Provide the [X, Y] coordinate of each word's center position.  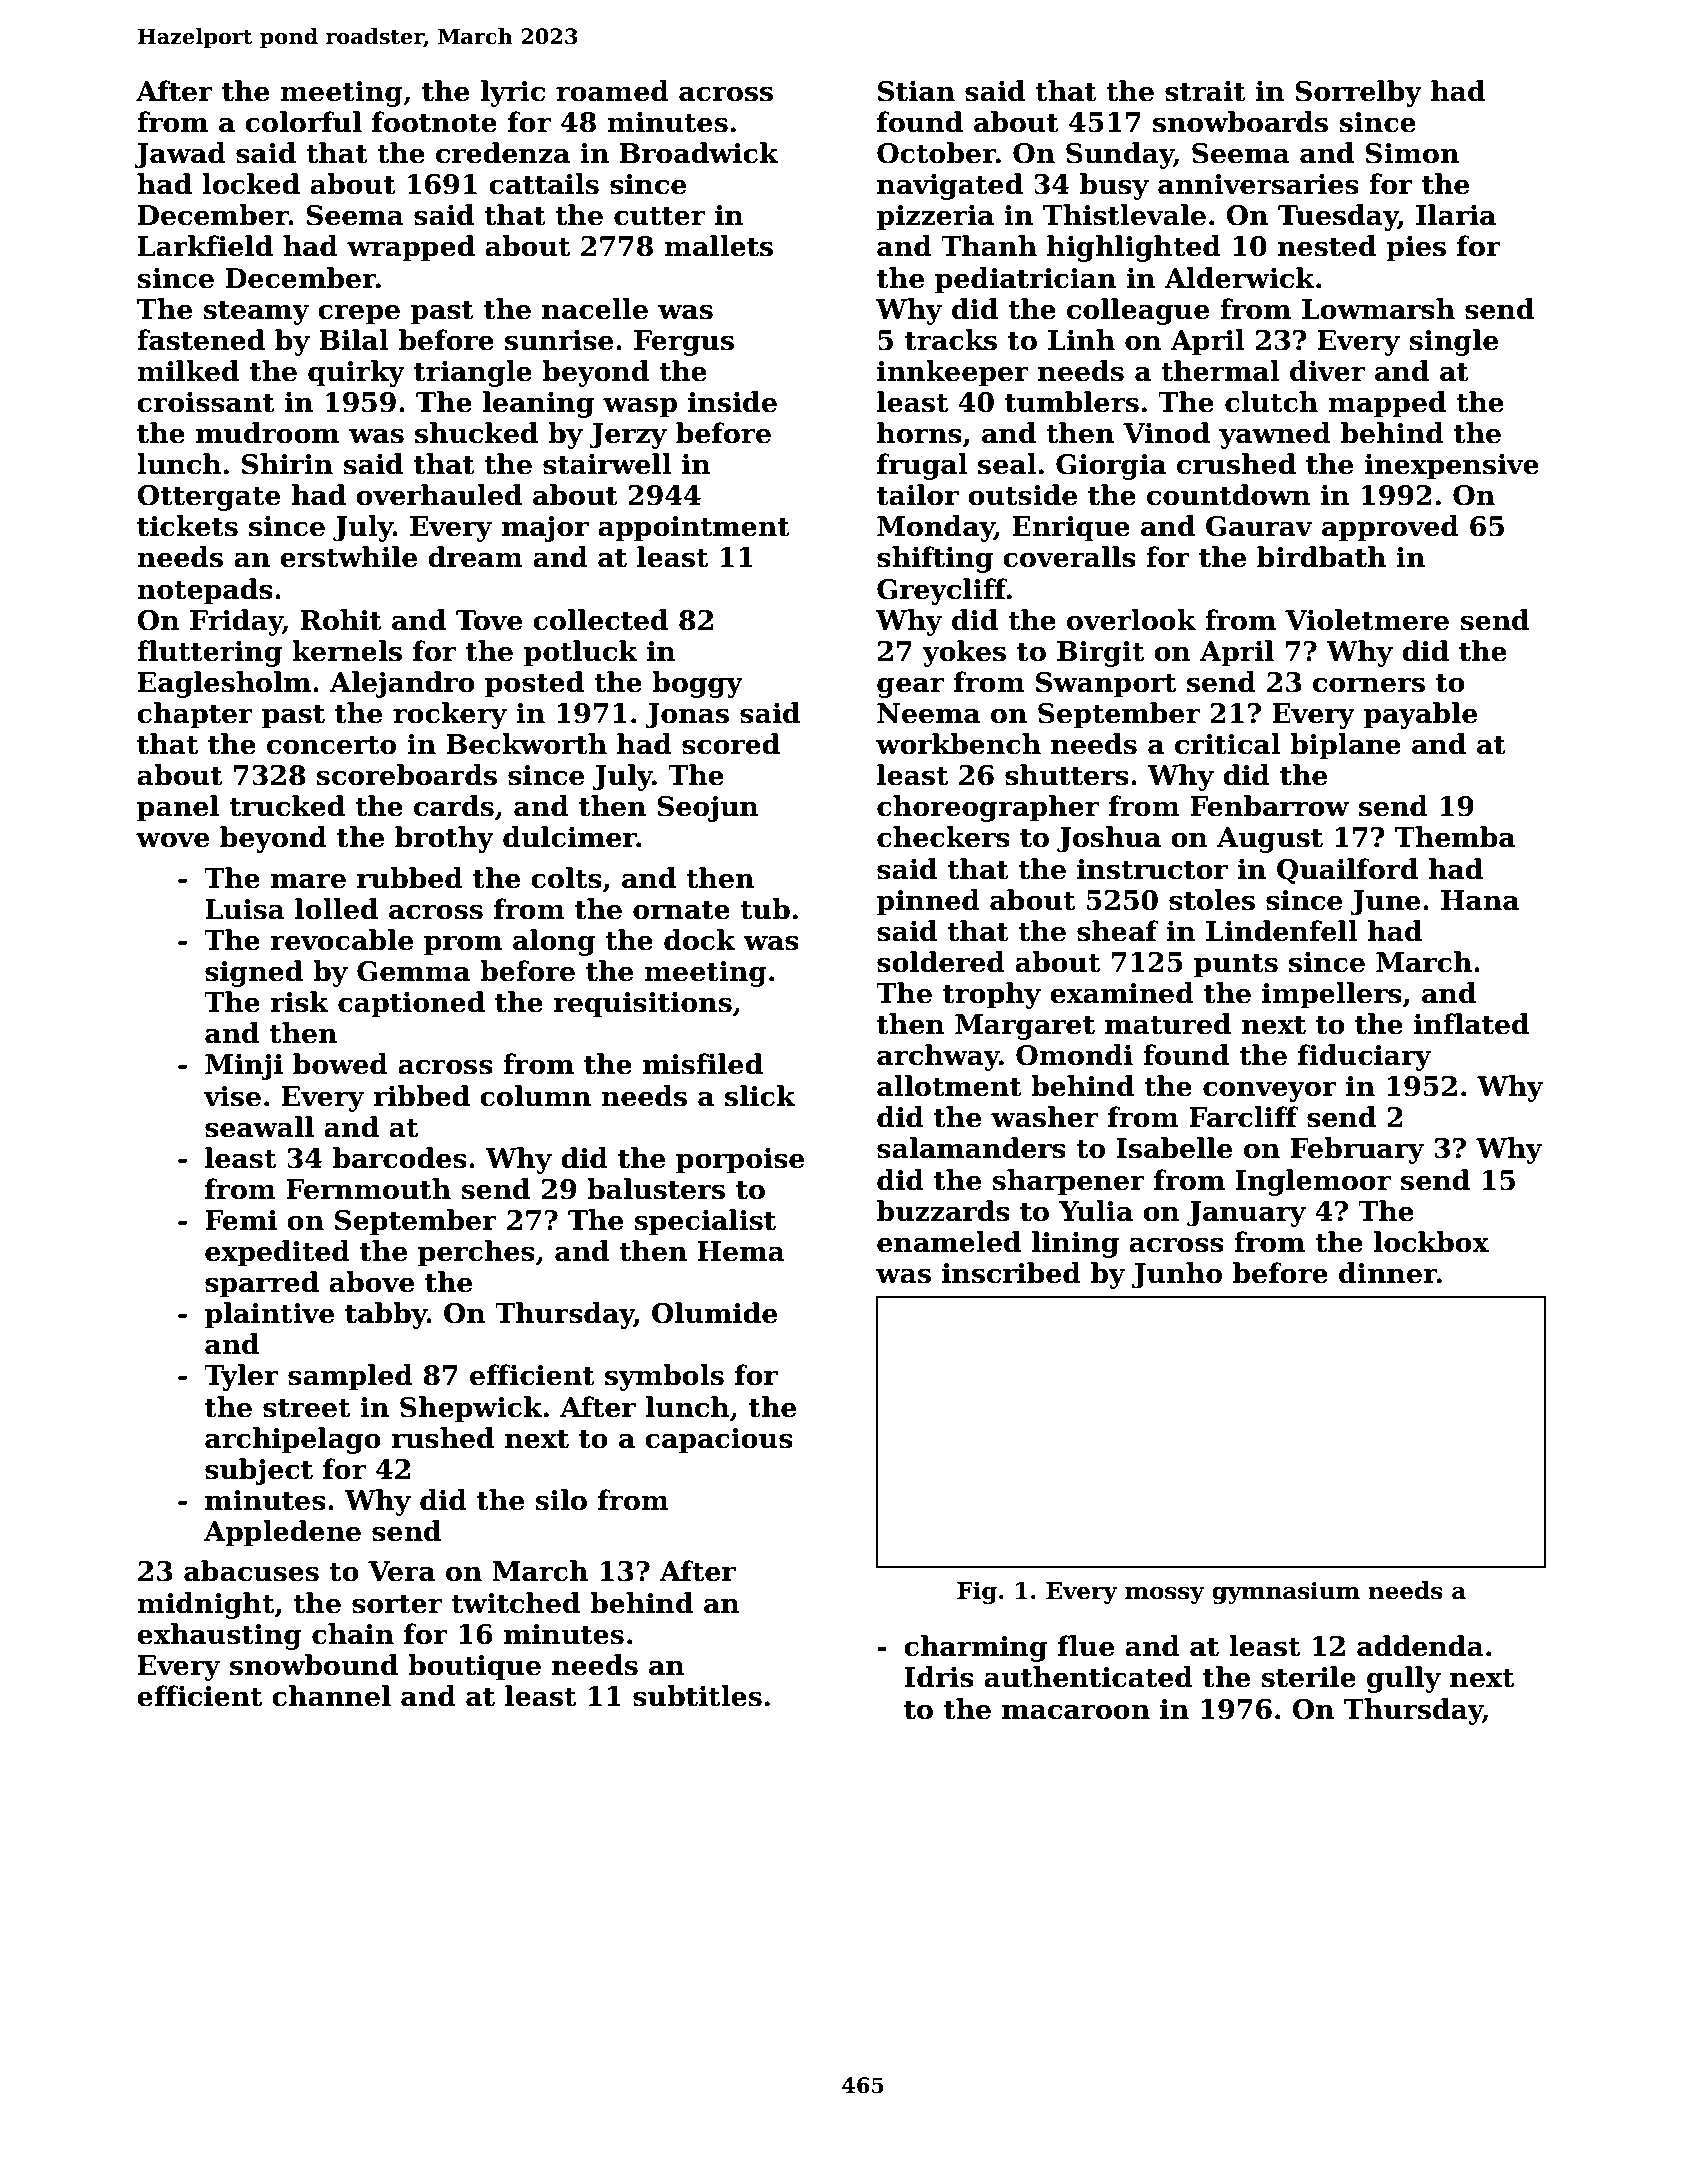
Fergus [684, 343]
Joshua [1109, 839]
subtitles [697, 1696]
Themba [1455, 837]
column [535, 1096]
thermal [1220, 371]
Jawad [180, 155]
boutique [474, 1667]
